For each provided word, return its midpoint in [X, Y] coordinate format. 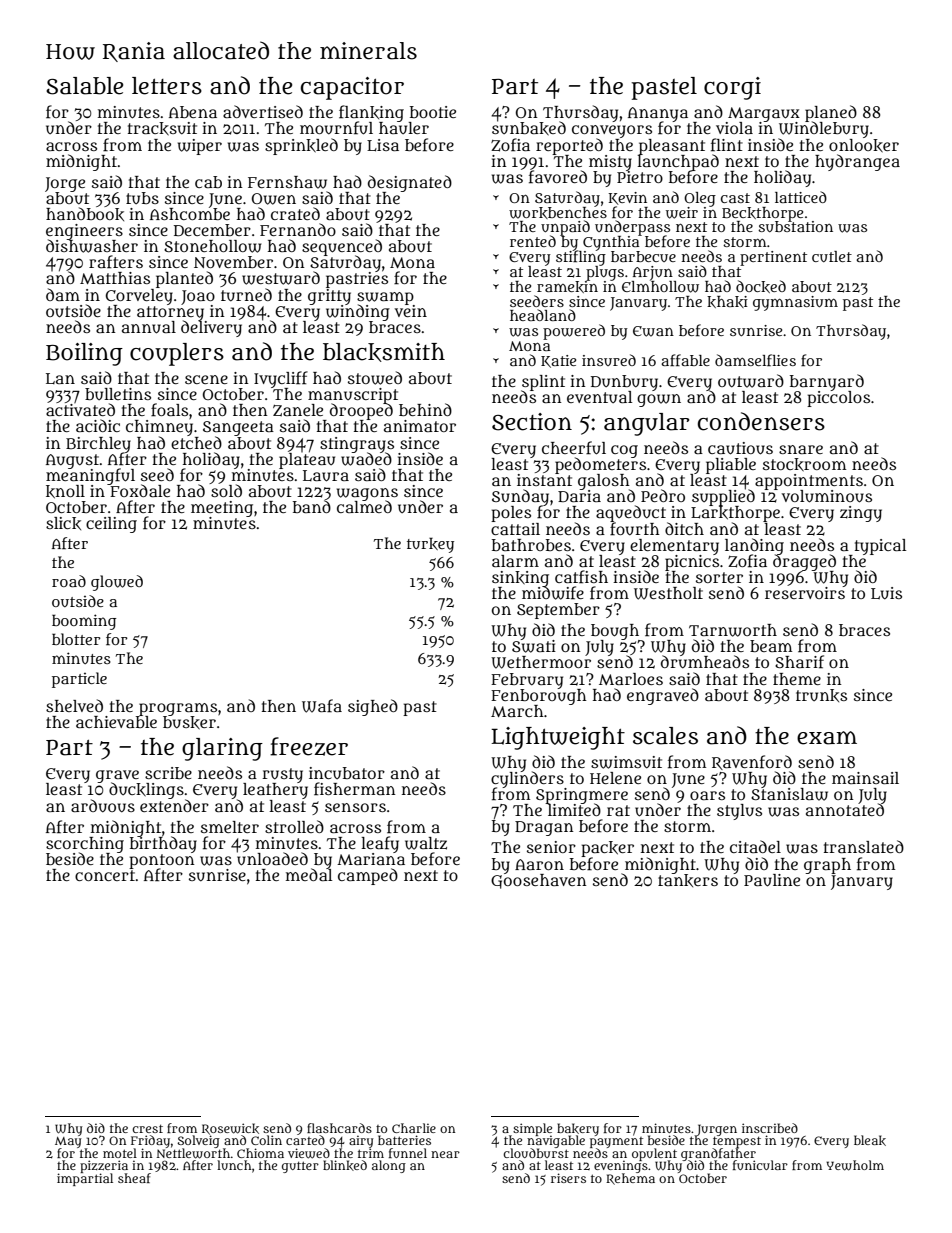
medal [309, 875]
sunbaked [529, 129]
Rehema [630, 1179]
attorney [170, 313]
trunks [821, 695]
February [527, 681]
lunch [234, 1165]
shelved [74, 705]
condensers [761, 421]
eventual [599, 397]
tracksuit [162, 129]
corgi [732, 88]
